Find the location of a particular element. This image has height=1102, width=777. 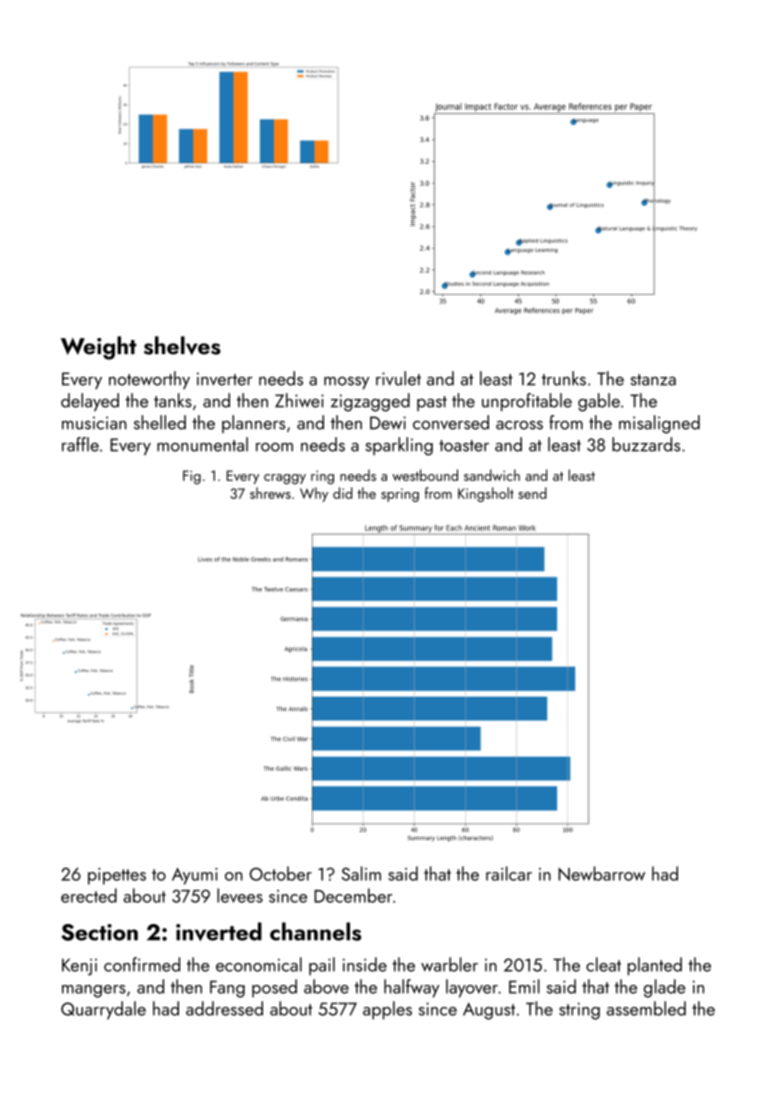

did is located at coordinates (342, 493).
